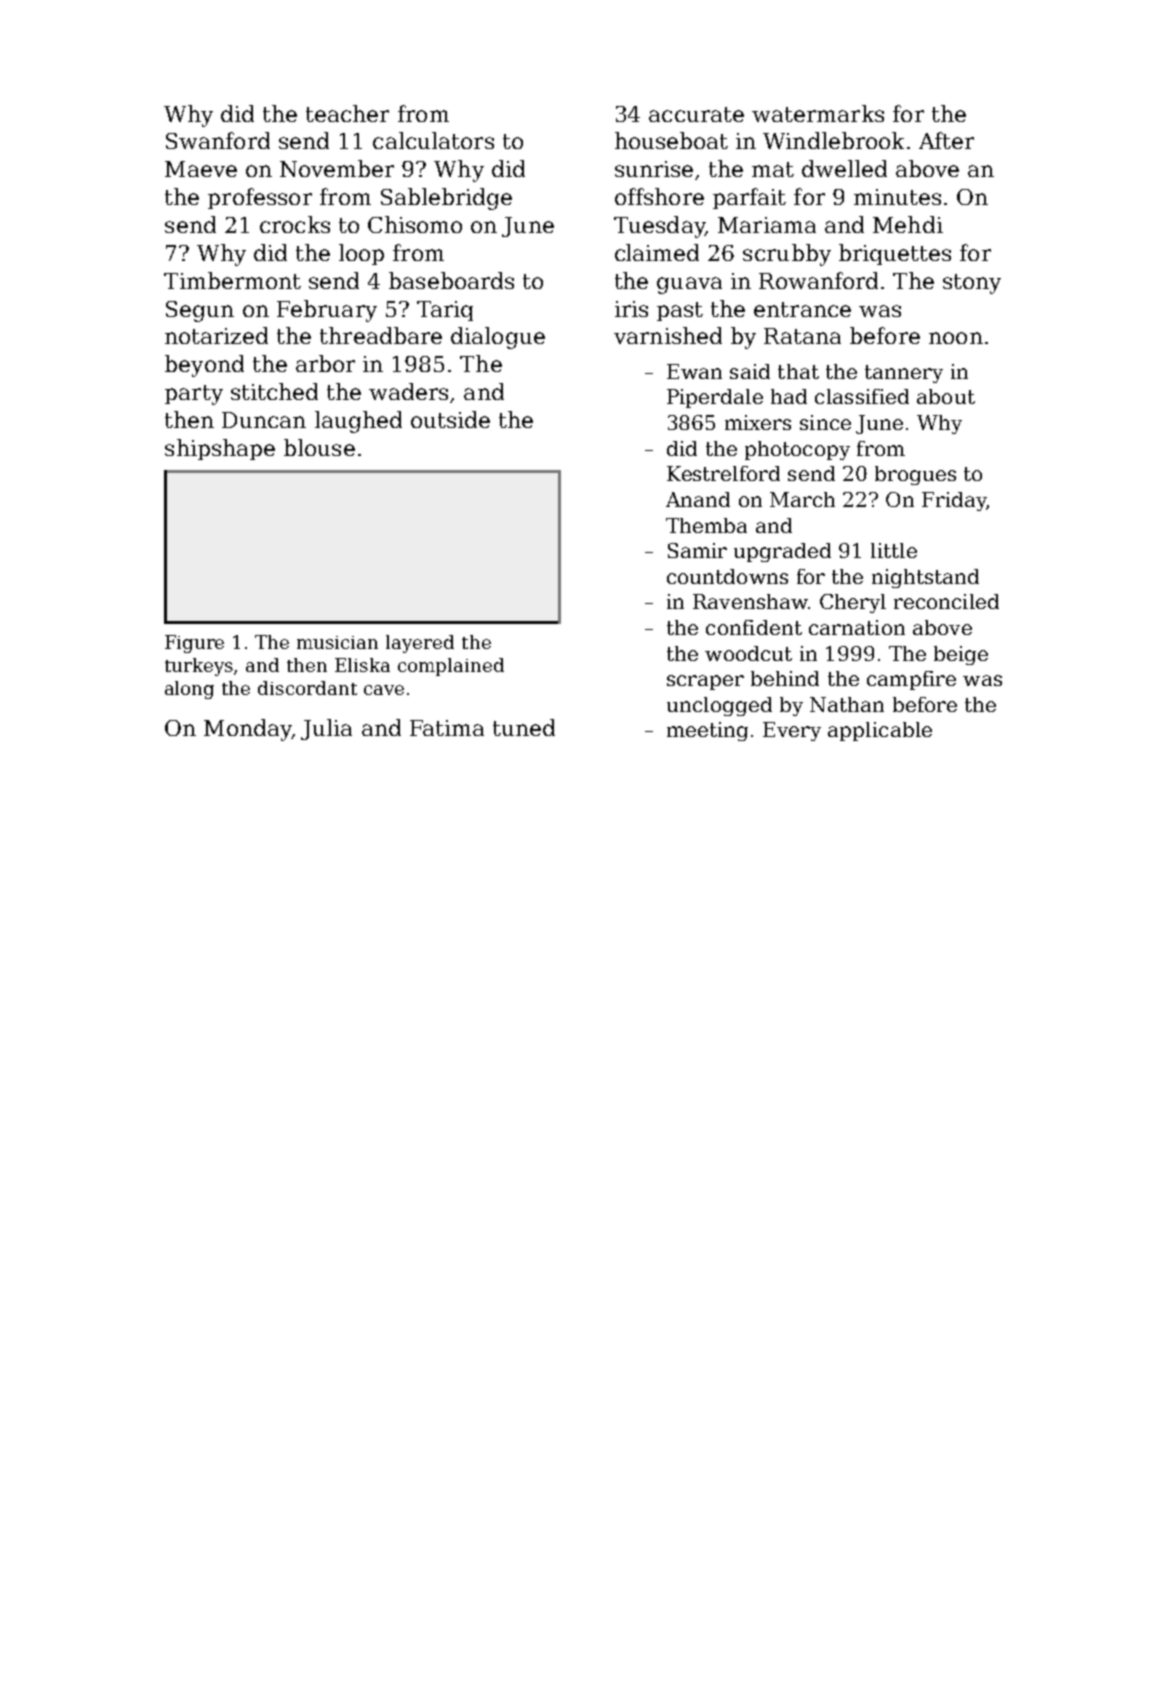 This screenshot has width=1174, height=1700. Describe the element at coordinates (218, 140) in the screenshot. I see `Swanford` at that location.
